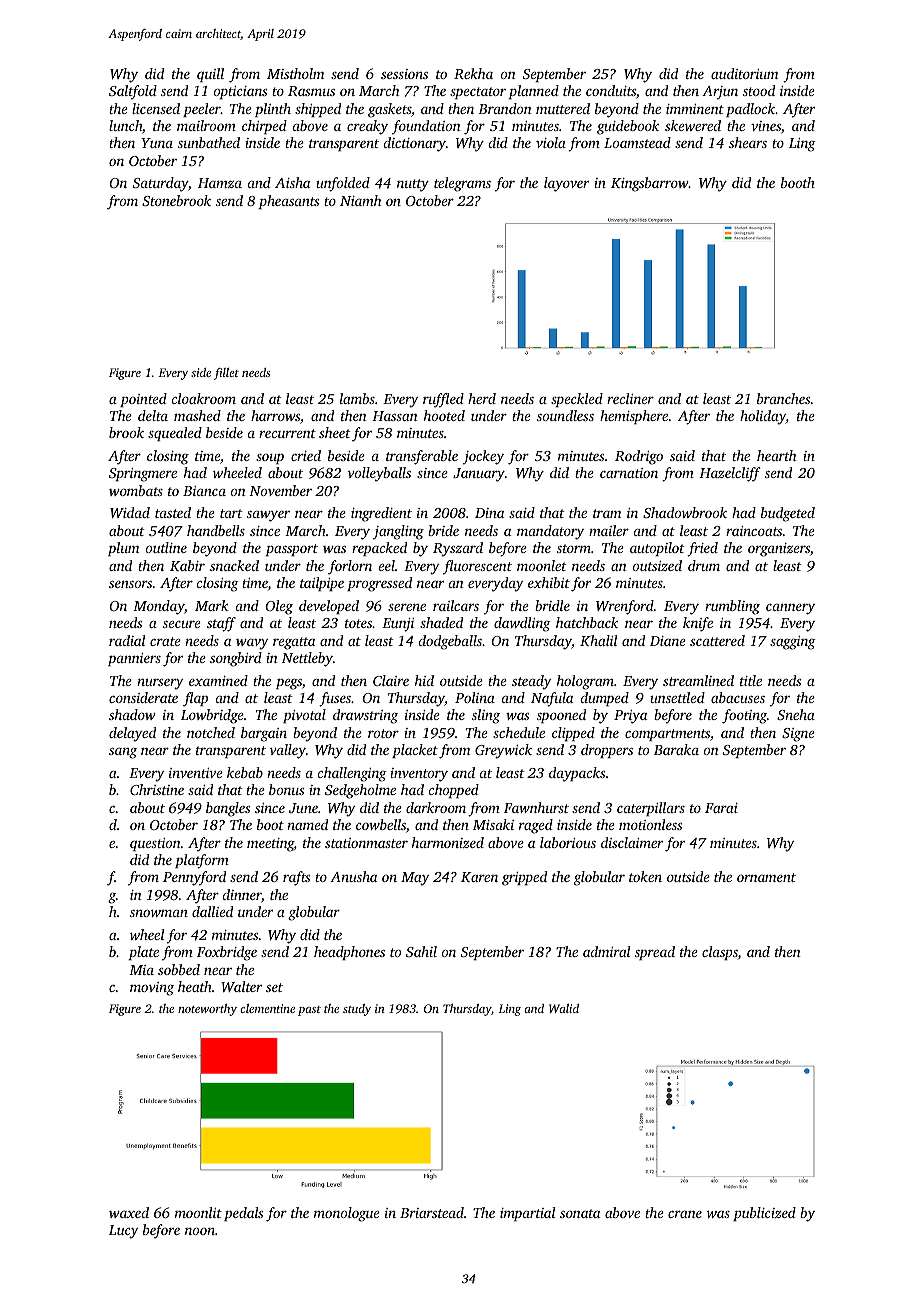 Image resolution: width=924 pixels, height=1308 pixels. Describe the element at coordinates (127, 640) in the page. I see `radial` at that location.
